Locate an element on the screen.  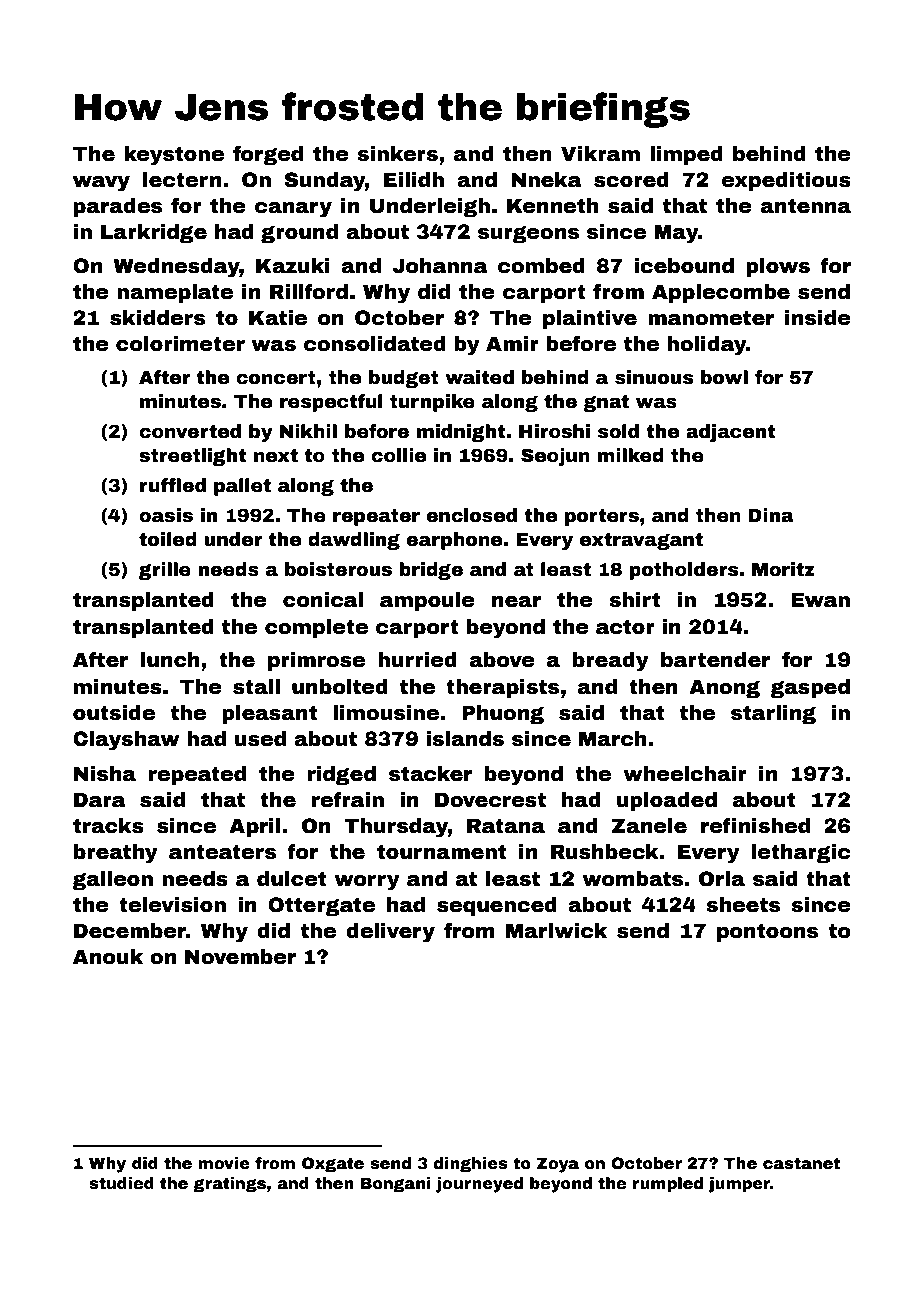
May is located at coordinates (676, 234).
